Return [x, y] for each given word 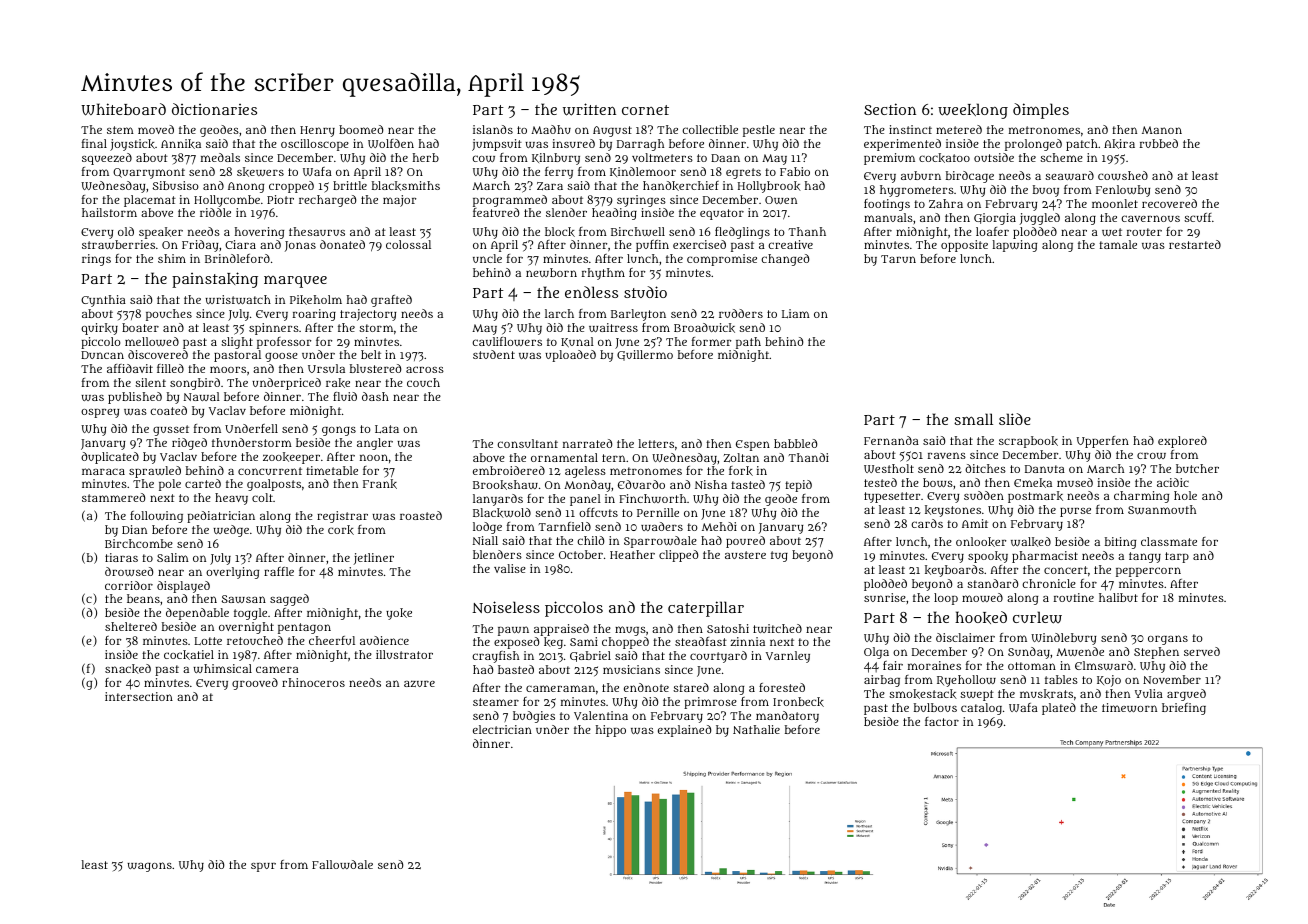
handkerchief [681, 186]
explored [1182, 442]
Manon [1162, 130]
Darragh [640, 145]
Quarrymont [149, 173]
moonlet [1115, 203]
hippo [611, 731]
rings [96, 260]
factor [942, 721]
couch [423, 382]
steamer [496, 702]
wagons [149, 867]
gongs [339, 431]
